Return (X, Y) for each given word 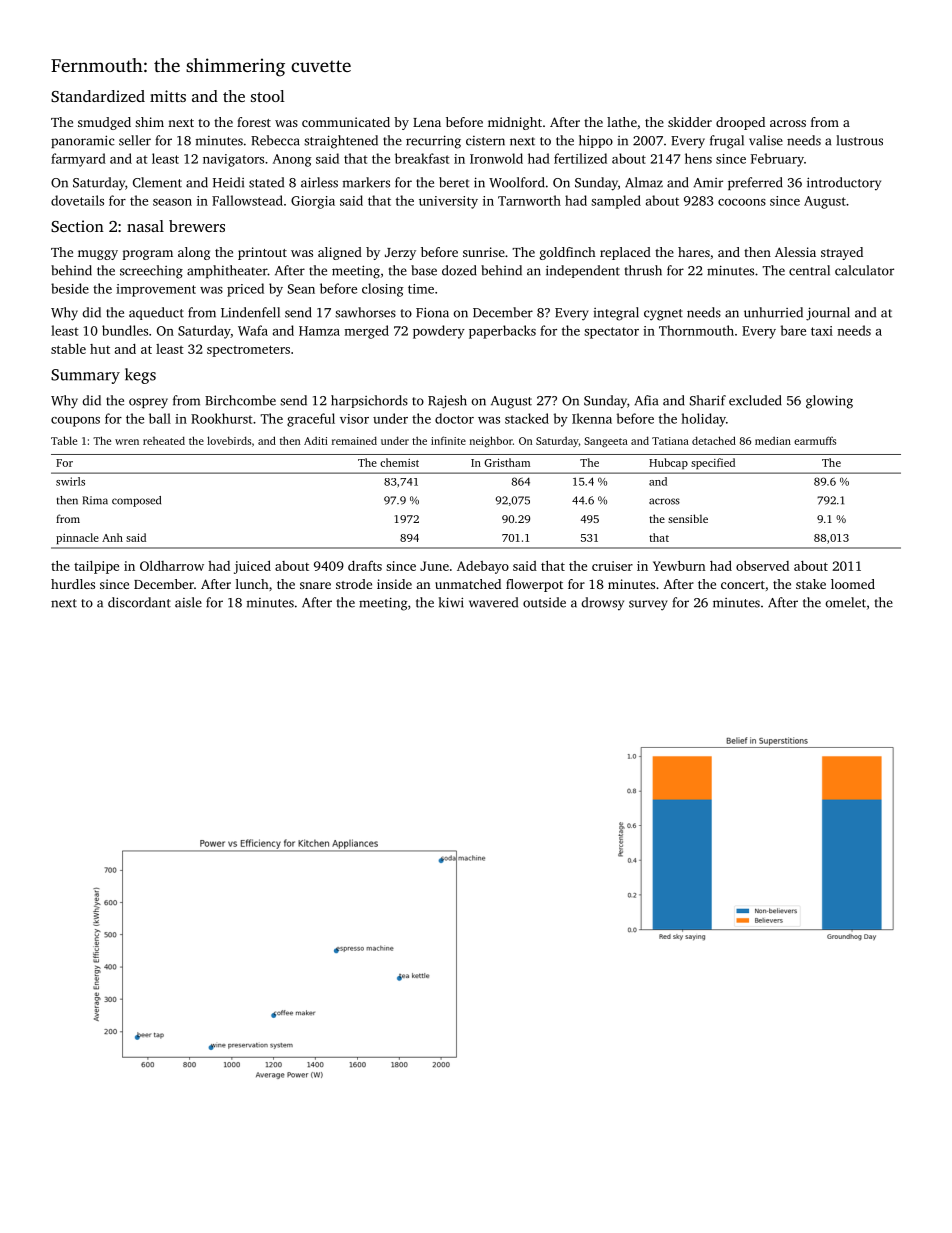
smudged (104, 123)
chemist (399, 462)
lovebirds (229, 440)
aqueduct (156, 313)
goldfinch (568, 253)
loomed (853, 584)
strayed (842, 253)
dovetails (77, 200)
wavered (493, 602)
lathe (622, 122)
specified (713, 463)
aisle (188, 602)
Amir (708, 183)
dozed (459, 270)
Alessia (795, 252)
